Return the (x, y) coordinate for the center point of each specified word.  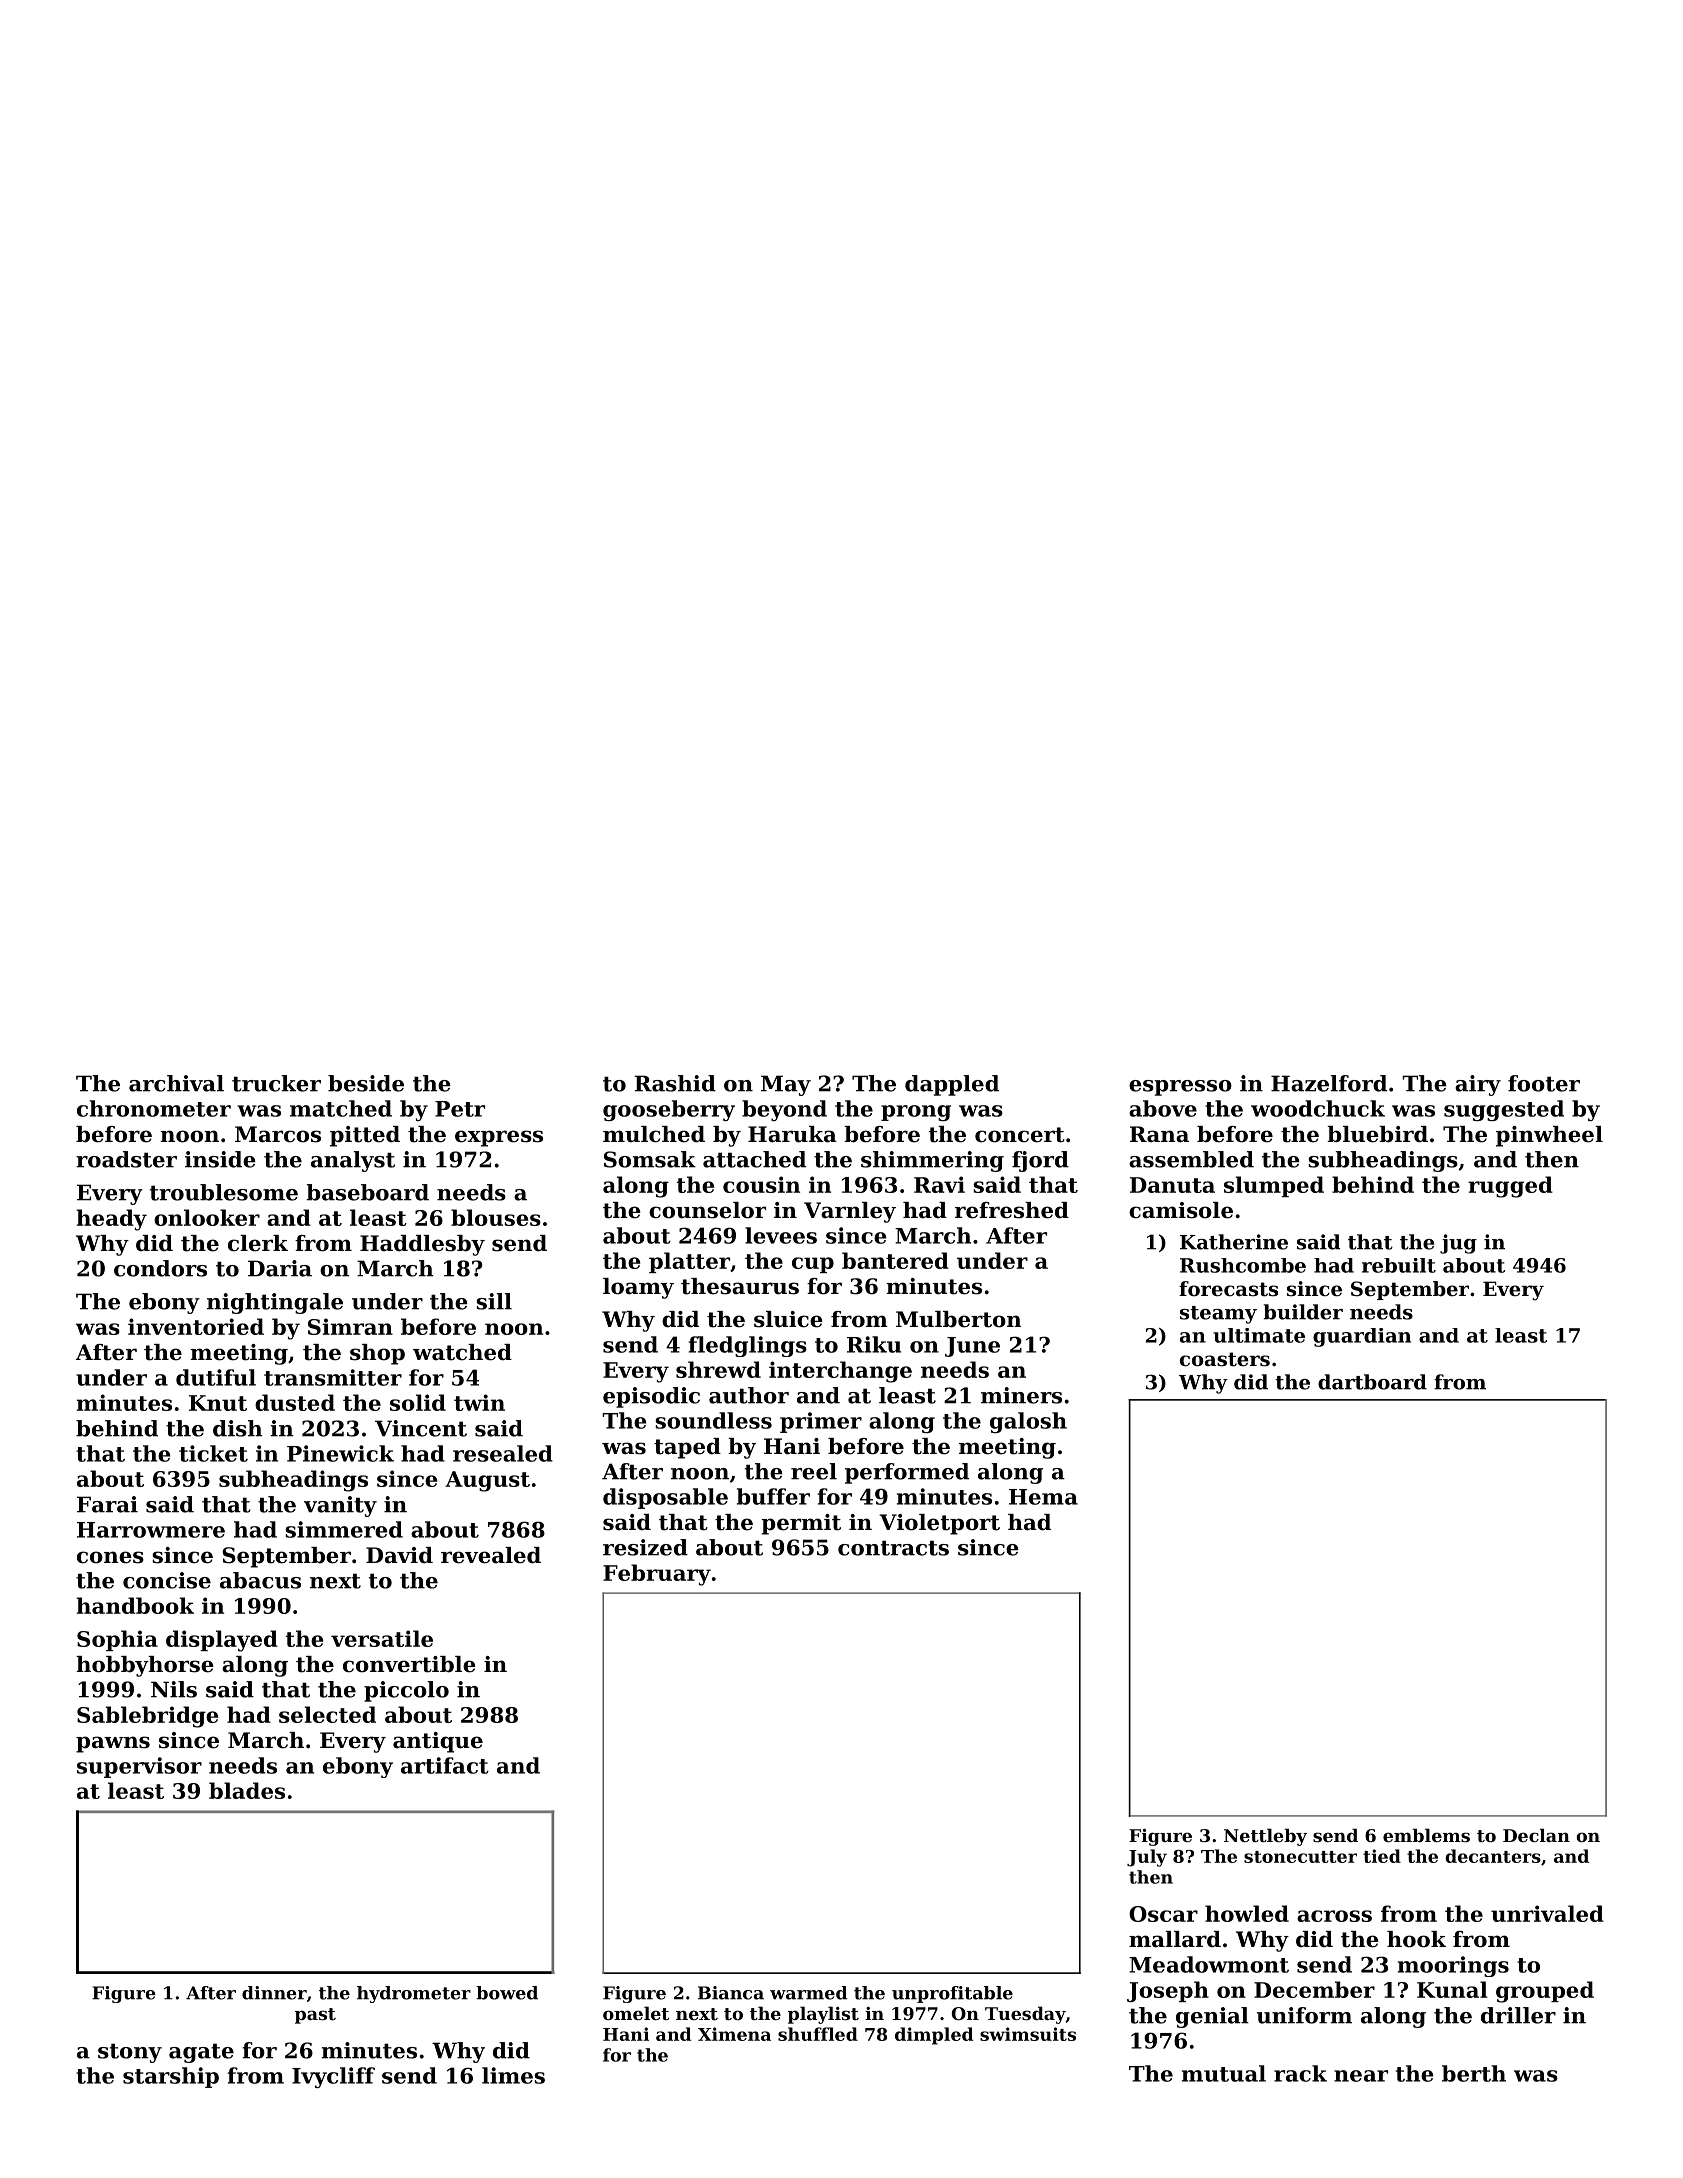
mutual (1224, 2073)
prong (916, 1113)
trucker (276, 1083)
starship (171, 2077)
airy (1478, 1085)
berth (1474, 2073)
